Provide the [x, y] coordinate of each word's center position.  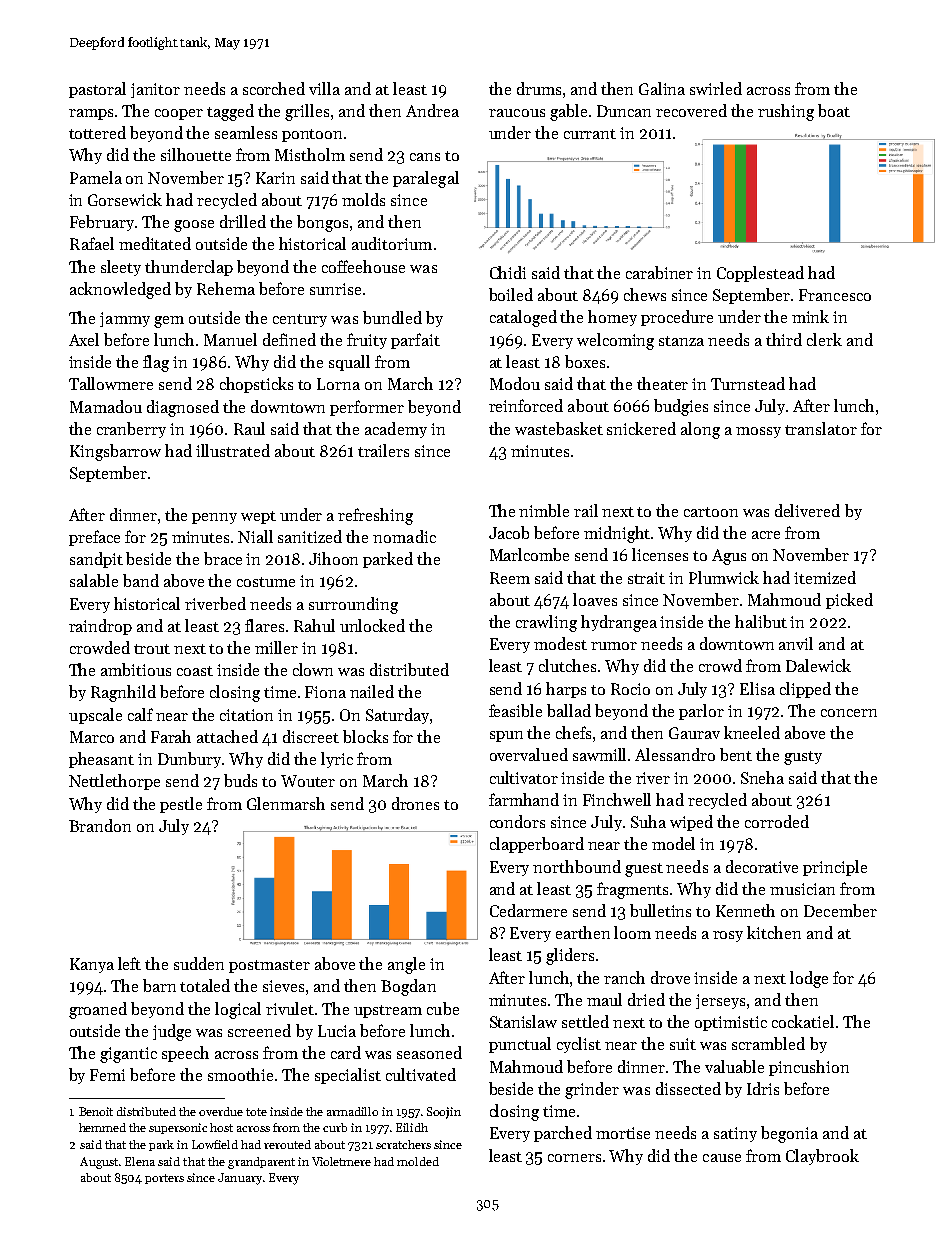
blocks [365, 736]
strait [646, 578]
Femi [107, 1075]
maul [604, 999]
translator [821, 428]
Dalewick [818, 665]
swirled [716, 88]
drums [539, 88]
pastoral [97, 90]
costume [266, 582]
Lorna [338, 384]
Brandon [100, 825]
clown [313, 669]
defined [289, 339]
